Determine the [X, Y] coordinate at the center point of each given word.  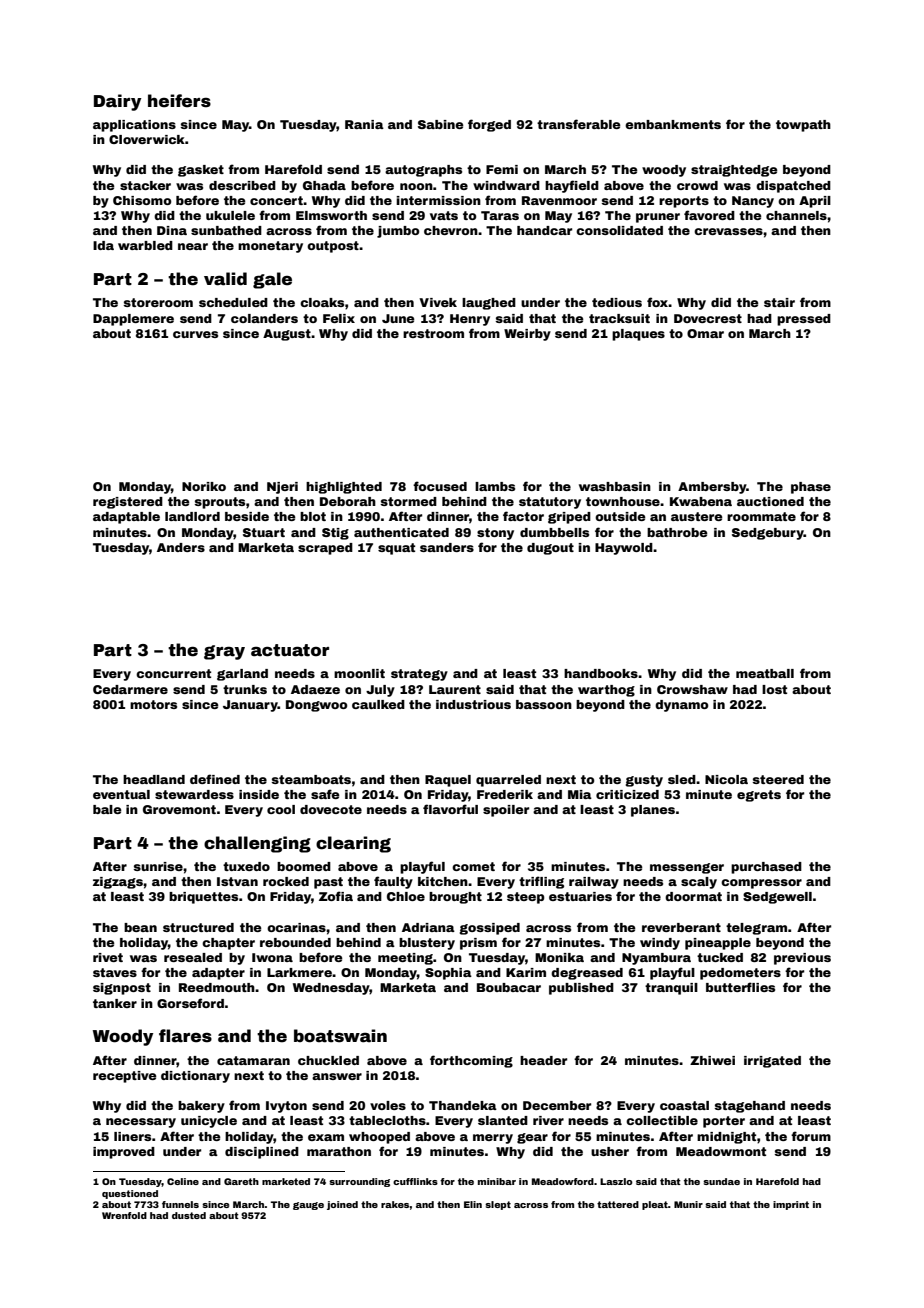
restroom [433, 333]
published [581, 989]
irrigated [772, 1062]
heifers [179, 101]
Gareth [241, 1181]
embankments [673, 124]
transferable [579, 124]
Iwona [272, 957]
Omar [705, 333]
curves [195, 334]
